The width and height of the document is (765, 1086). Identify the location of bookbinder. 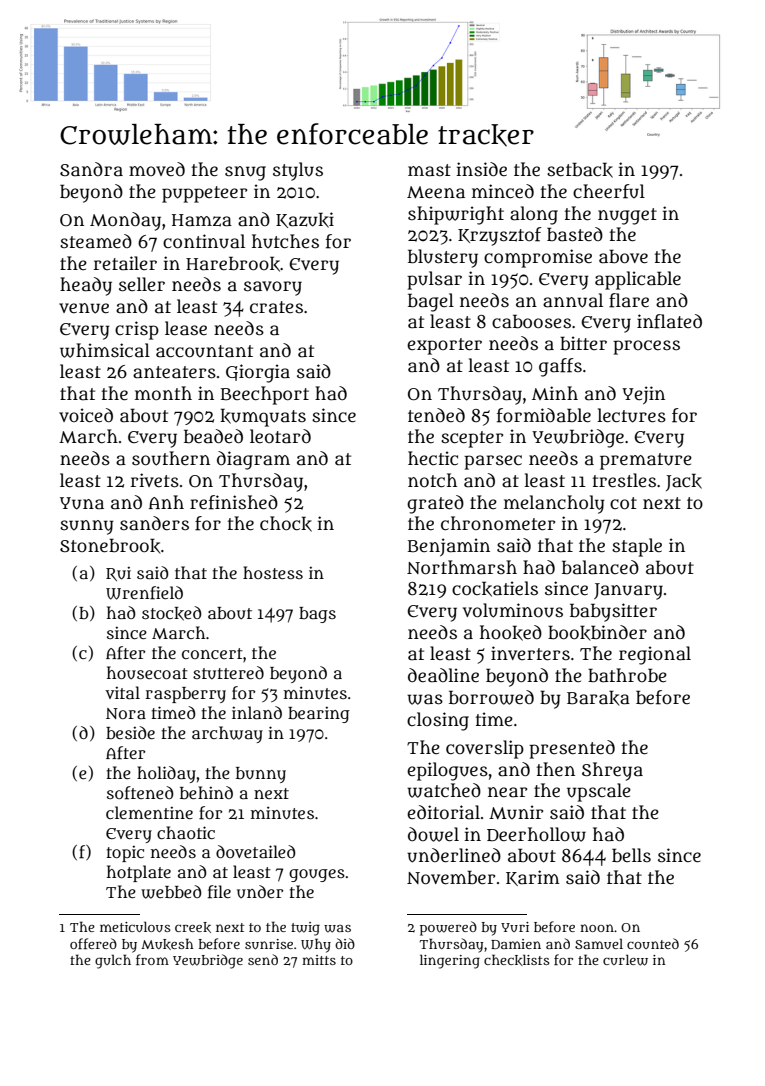
(597, 633).
